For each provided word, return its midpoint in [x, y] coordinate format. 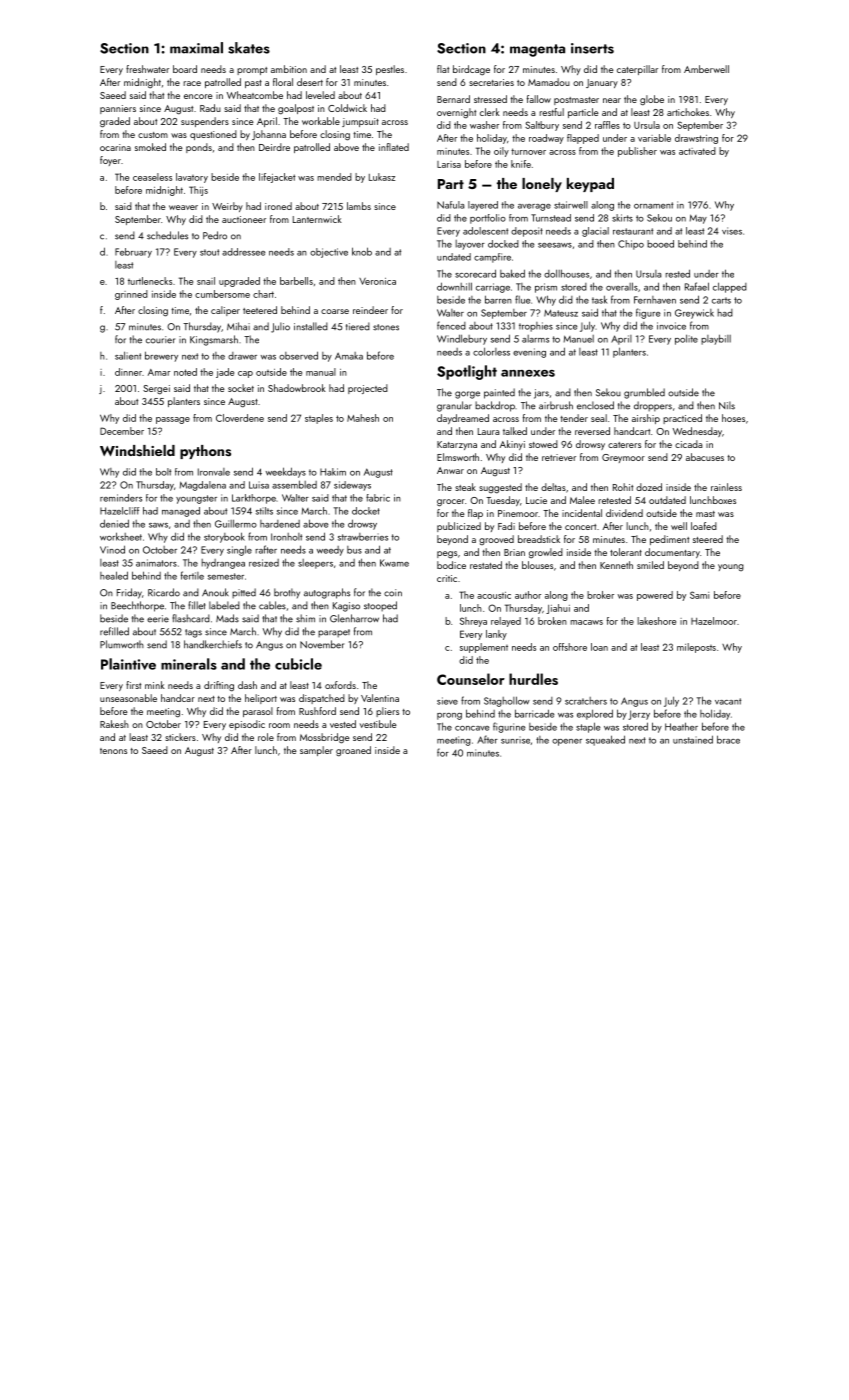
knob [362, 251]
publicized [459, 527]
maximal [196, 48]
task [599, 299]
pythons [205, 452]
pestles [390, 70]
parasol [258, 712]
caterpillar [637, 70]
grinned [131, 295]
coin [393, 593]
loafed [704, 526]
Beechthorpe [137, 606]
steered [708, 539]
